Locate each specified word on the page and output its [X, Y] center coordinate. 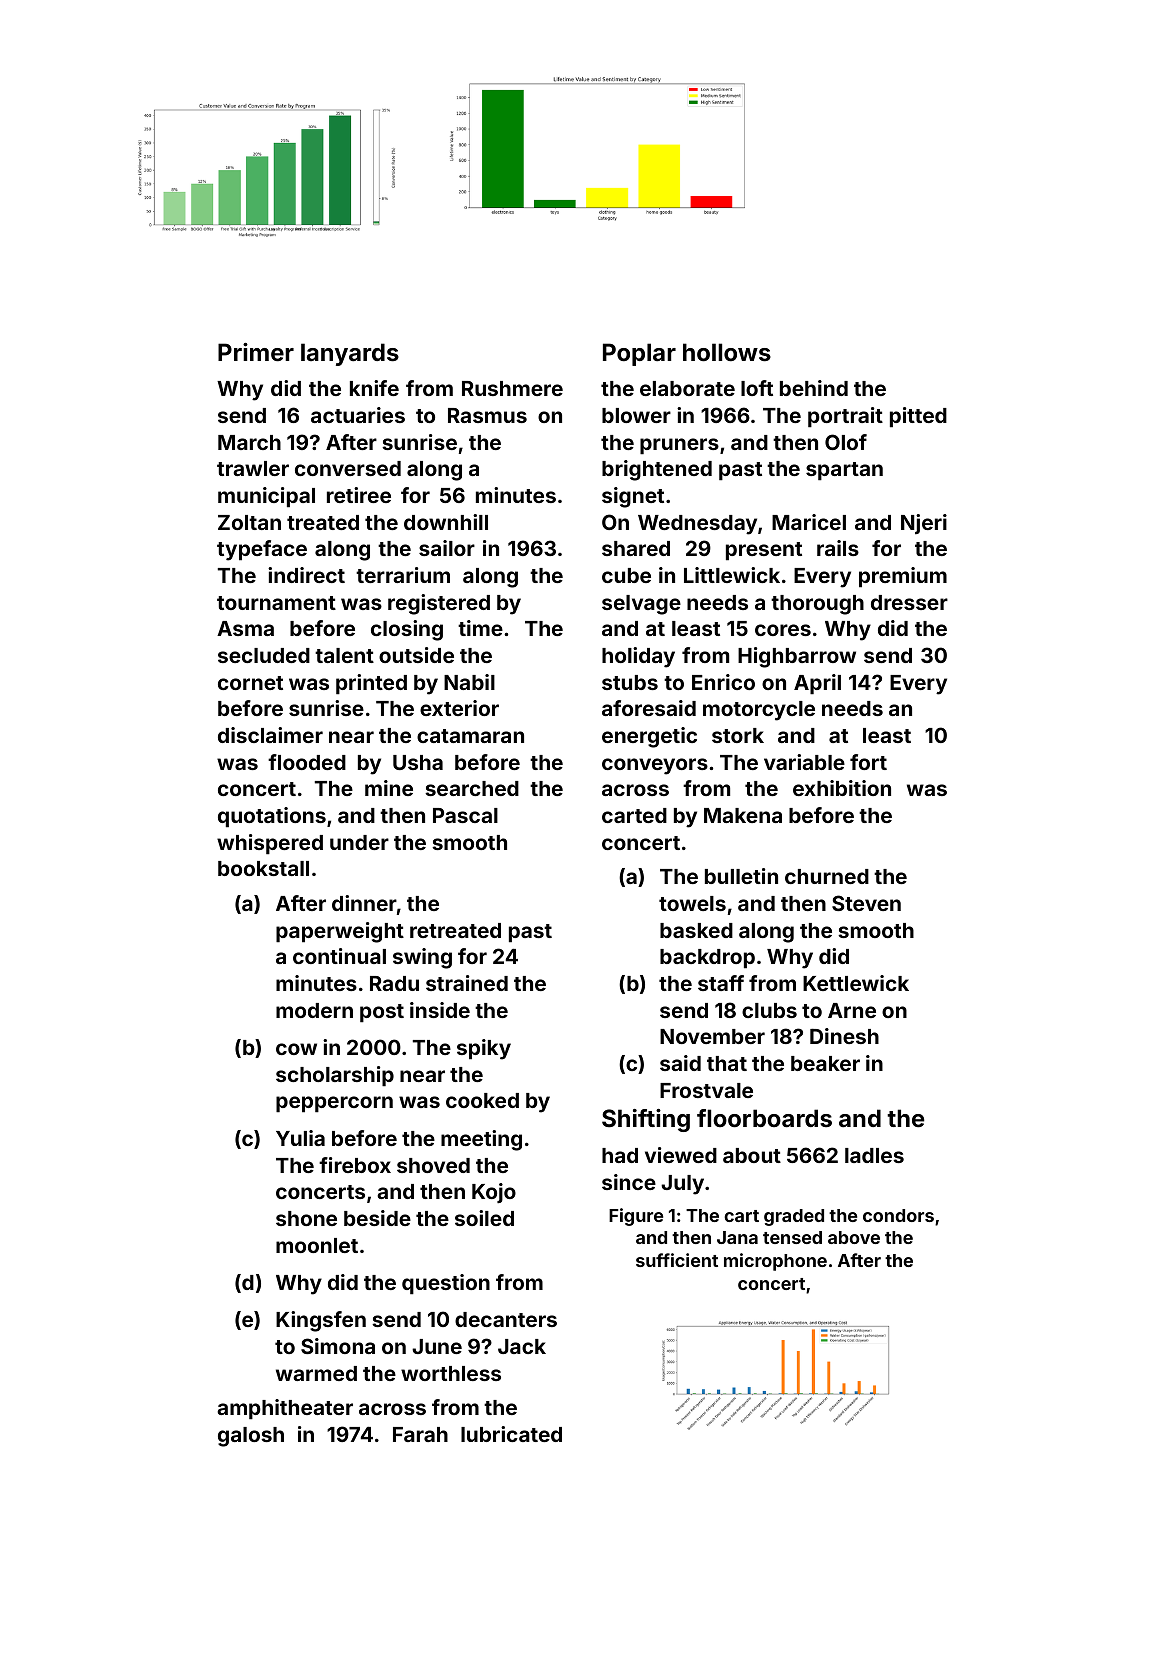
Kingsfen [321, 1321]
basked [696, 930]
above [854, 1237]
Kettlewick [856, 983]
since [629, 1182]
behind [814, 388]
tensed [792, 1237]
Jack [522, 1346]
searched [472, 788]
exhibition [842, 788]
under [359, 842]
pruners [679, 446]
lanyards [350, 354]
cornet [250, 683]
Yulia [300, 1138]
